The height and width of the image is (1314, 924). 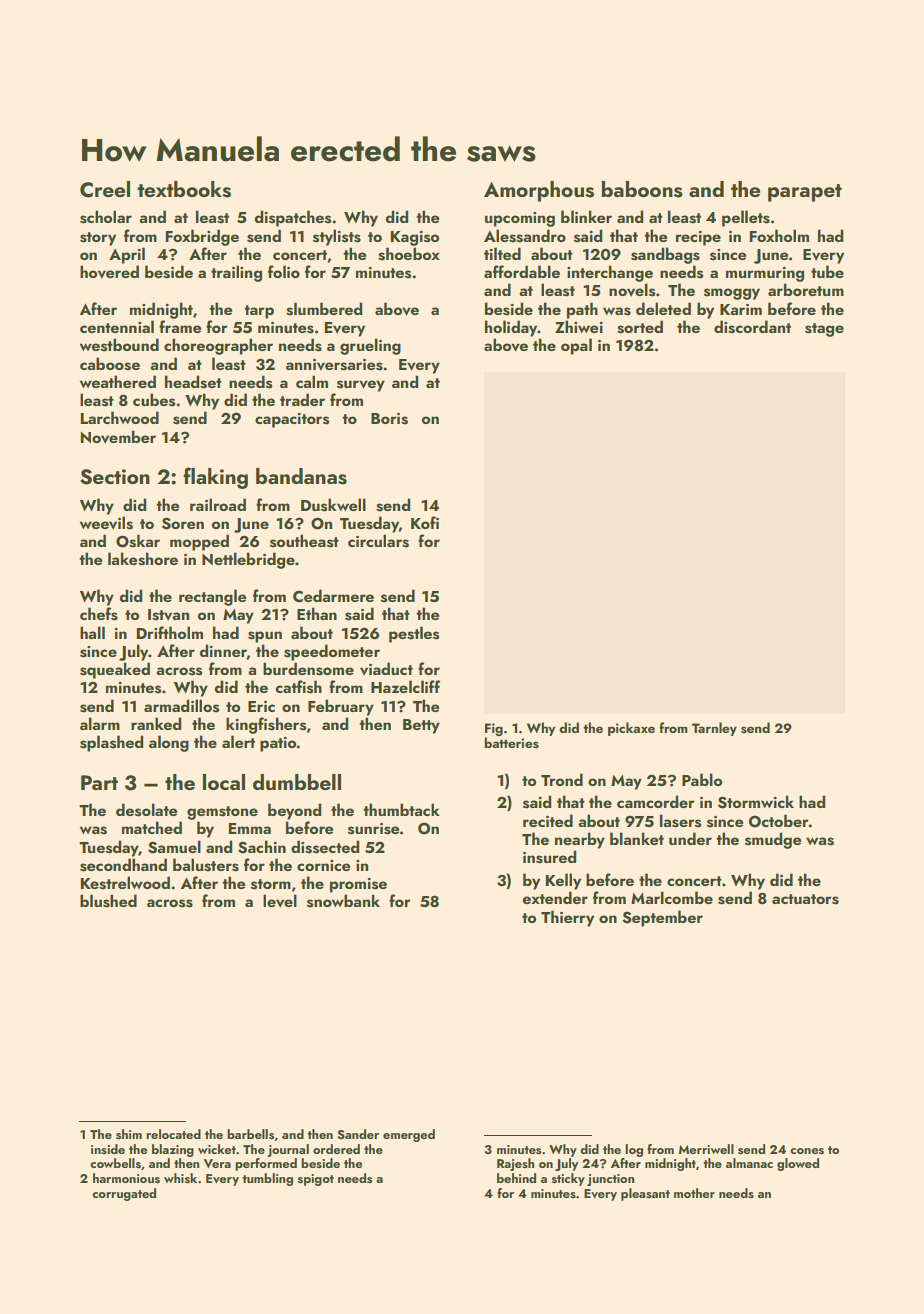 What do you see at coordinates (217, 1163) in the image?
I see `Vera` at bounding box center [217, 1163].
